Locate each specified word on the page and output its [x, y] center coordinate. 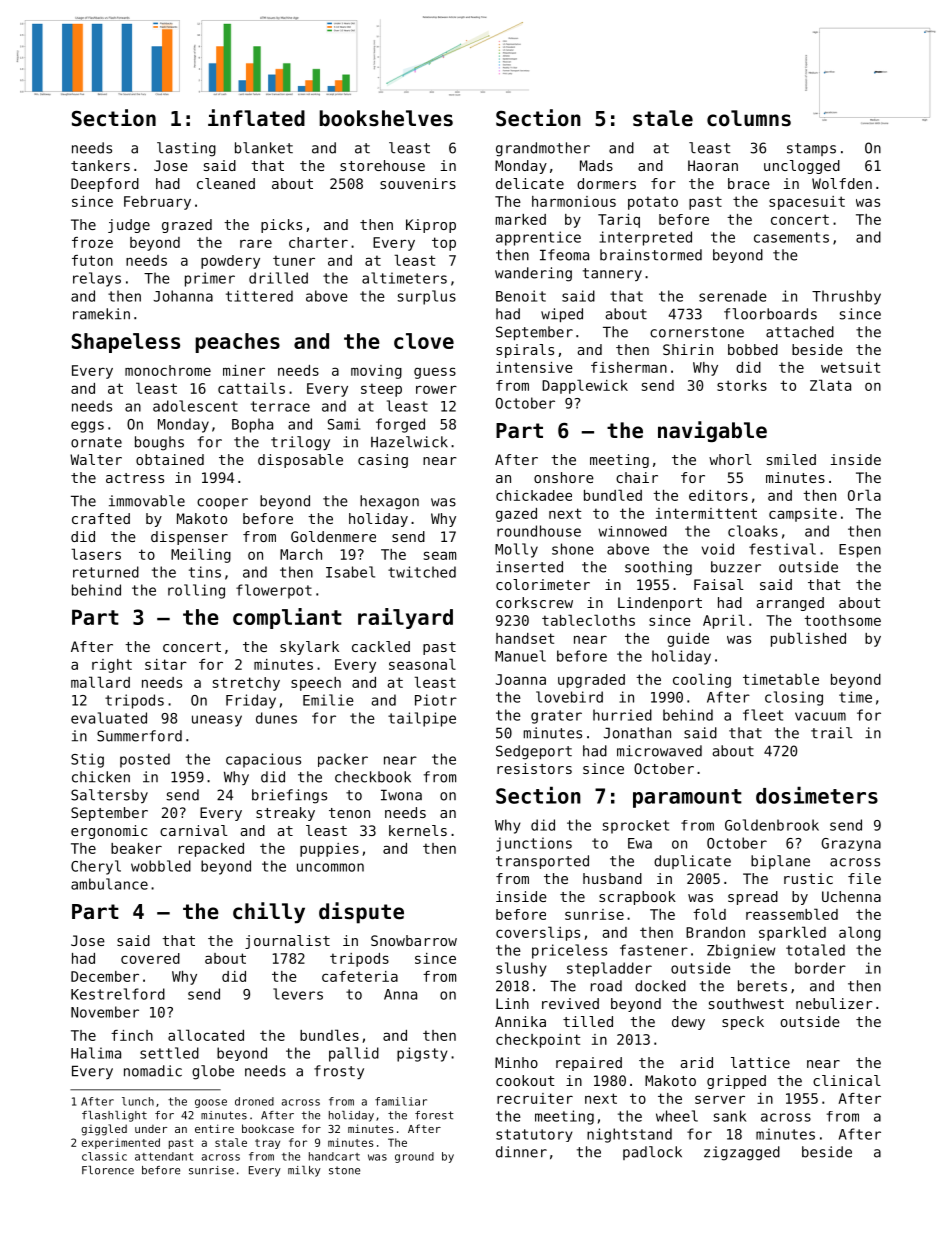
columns [749, 118]
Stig [87, 760]
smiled [791, 459]
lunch [138, 1101]
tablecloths [588, 620]
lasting [186, 149]
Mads [596, 165]
